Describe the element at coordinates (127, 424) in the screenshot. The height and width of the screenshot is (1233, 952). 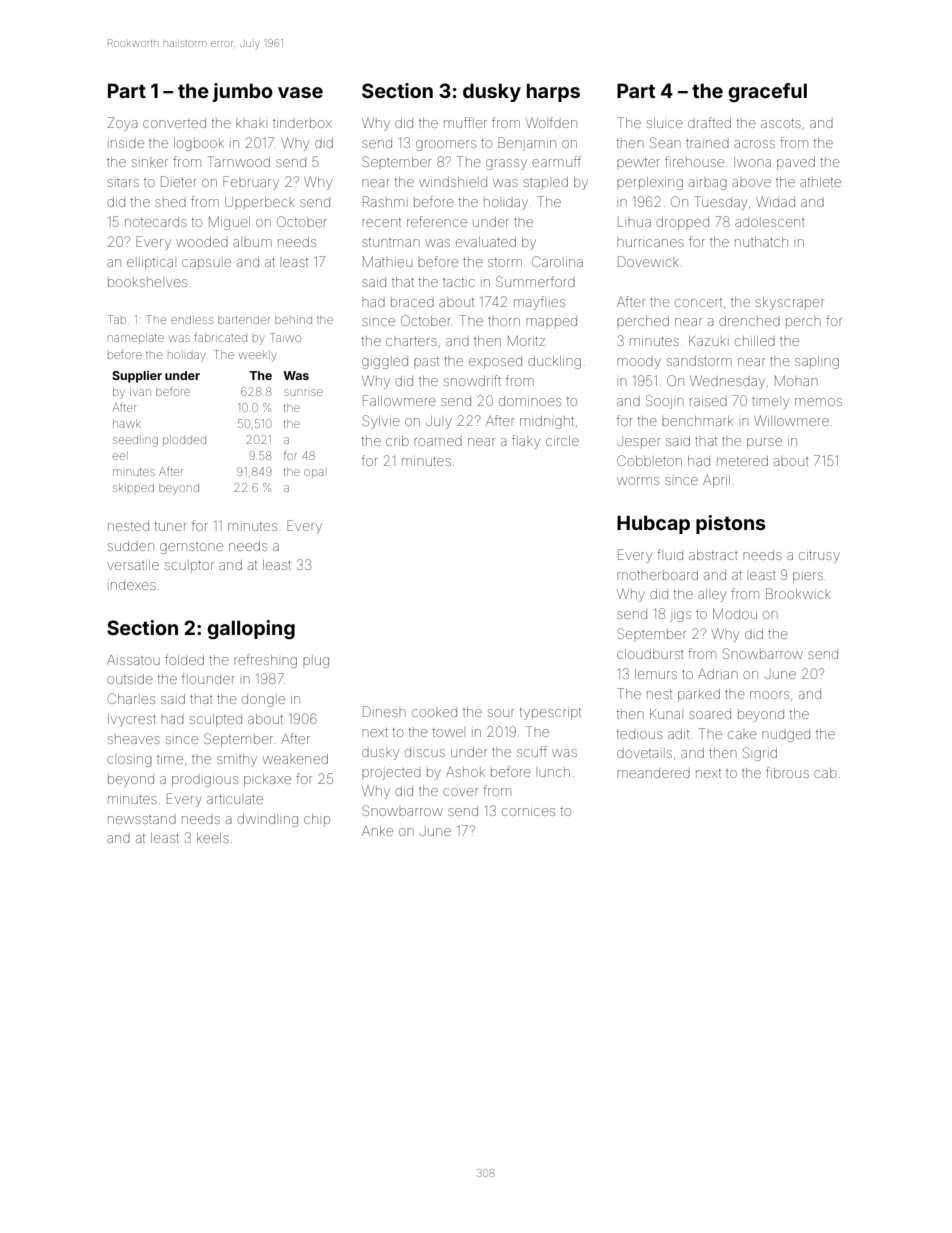
I see `hawk` at that location.
